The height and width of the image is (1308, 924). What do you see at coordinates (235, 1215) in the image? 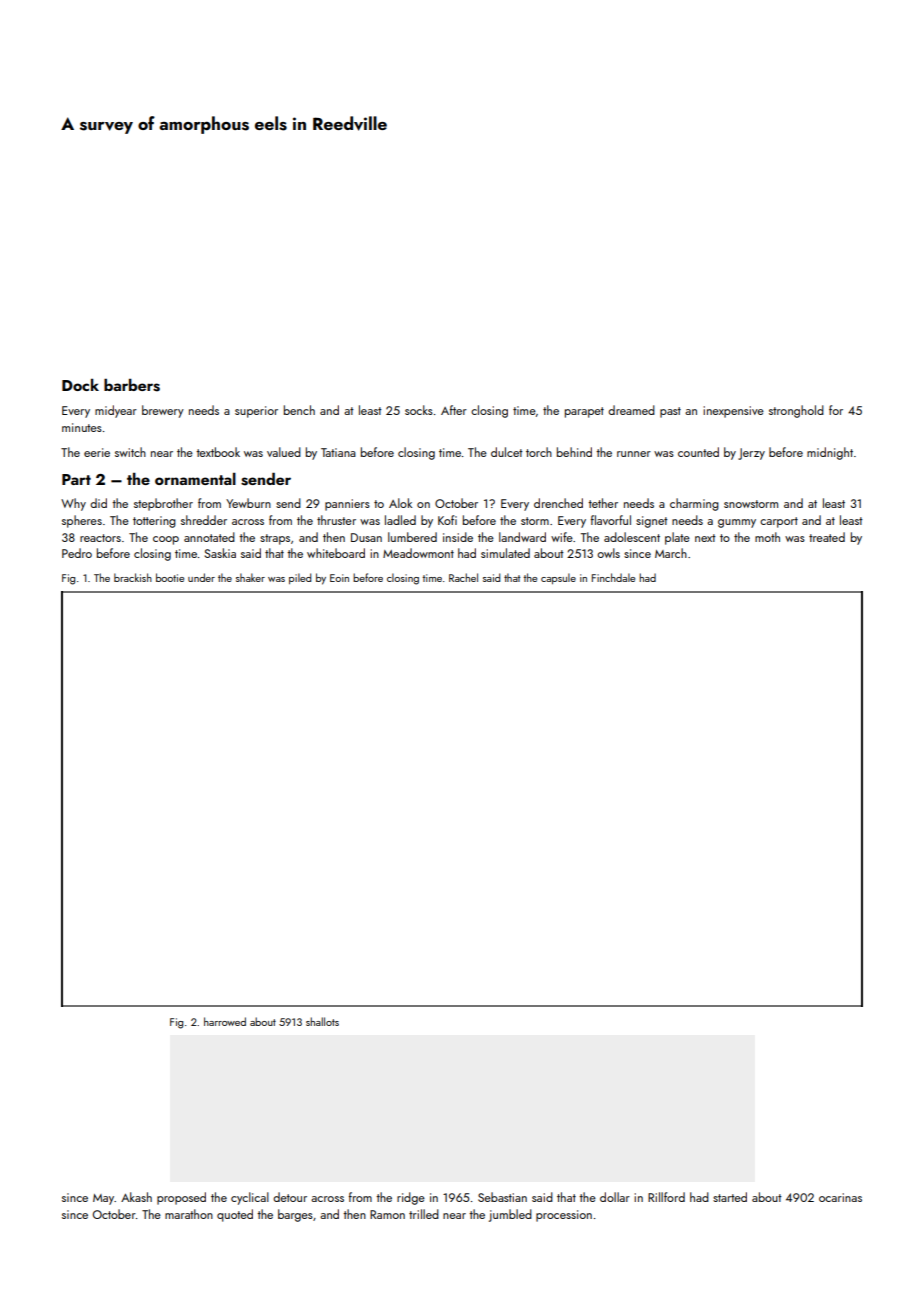
I see `quoted` at bounding box center [235, 1215].
